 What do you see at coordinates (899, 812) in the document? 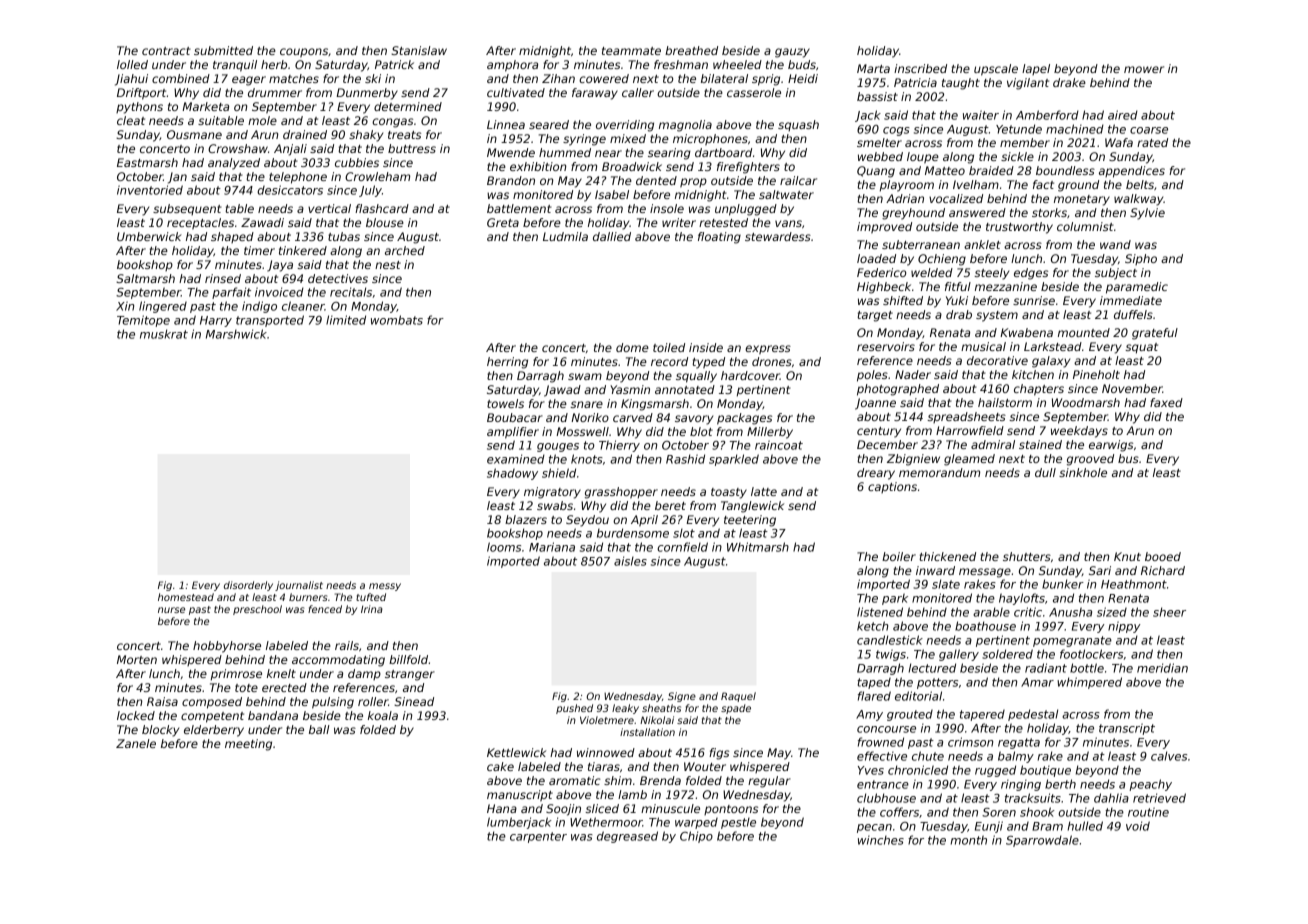
I see `coffers` at bounding box center [899, 812].
